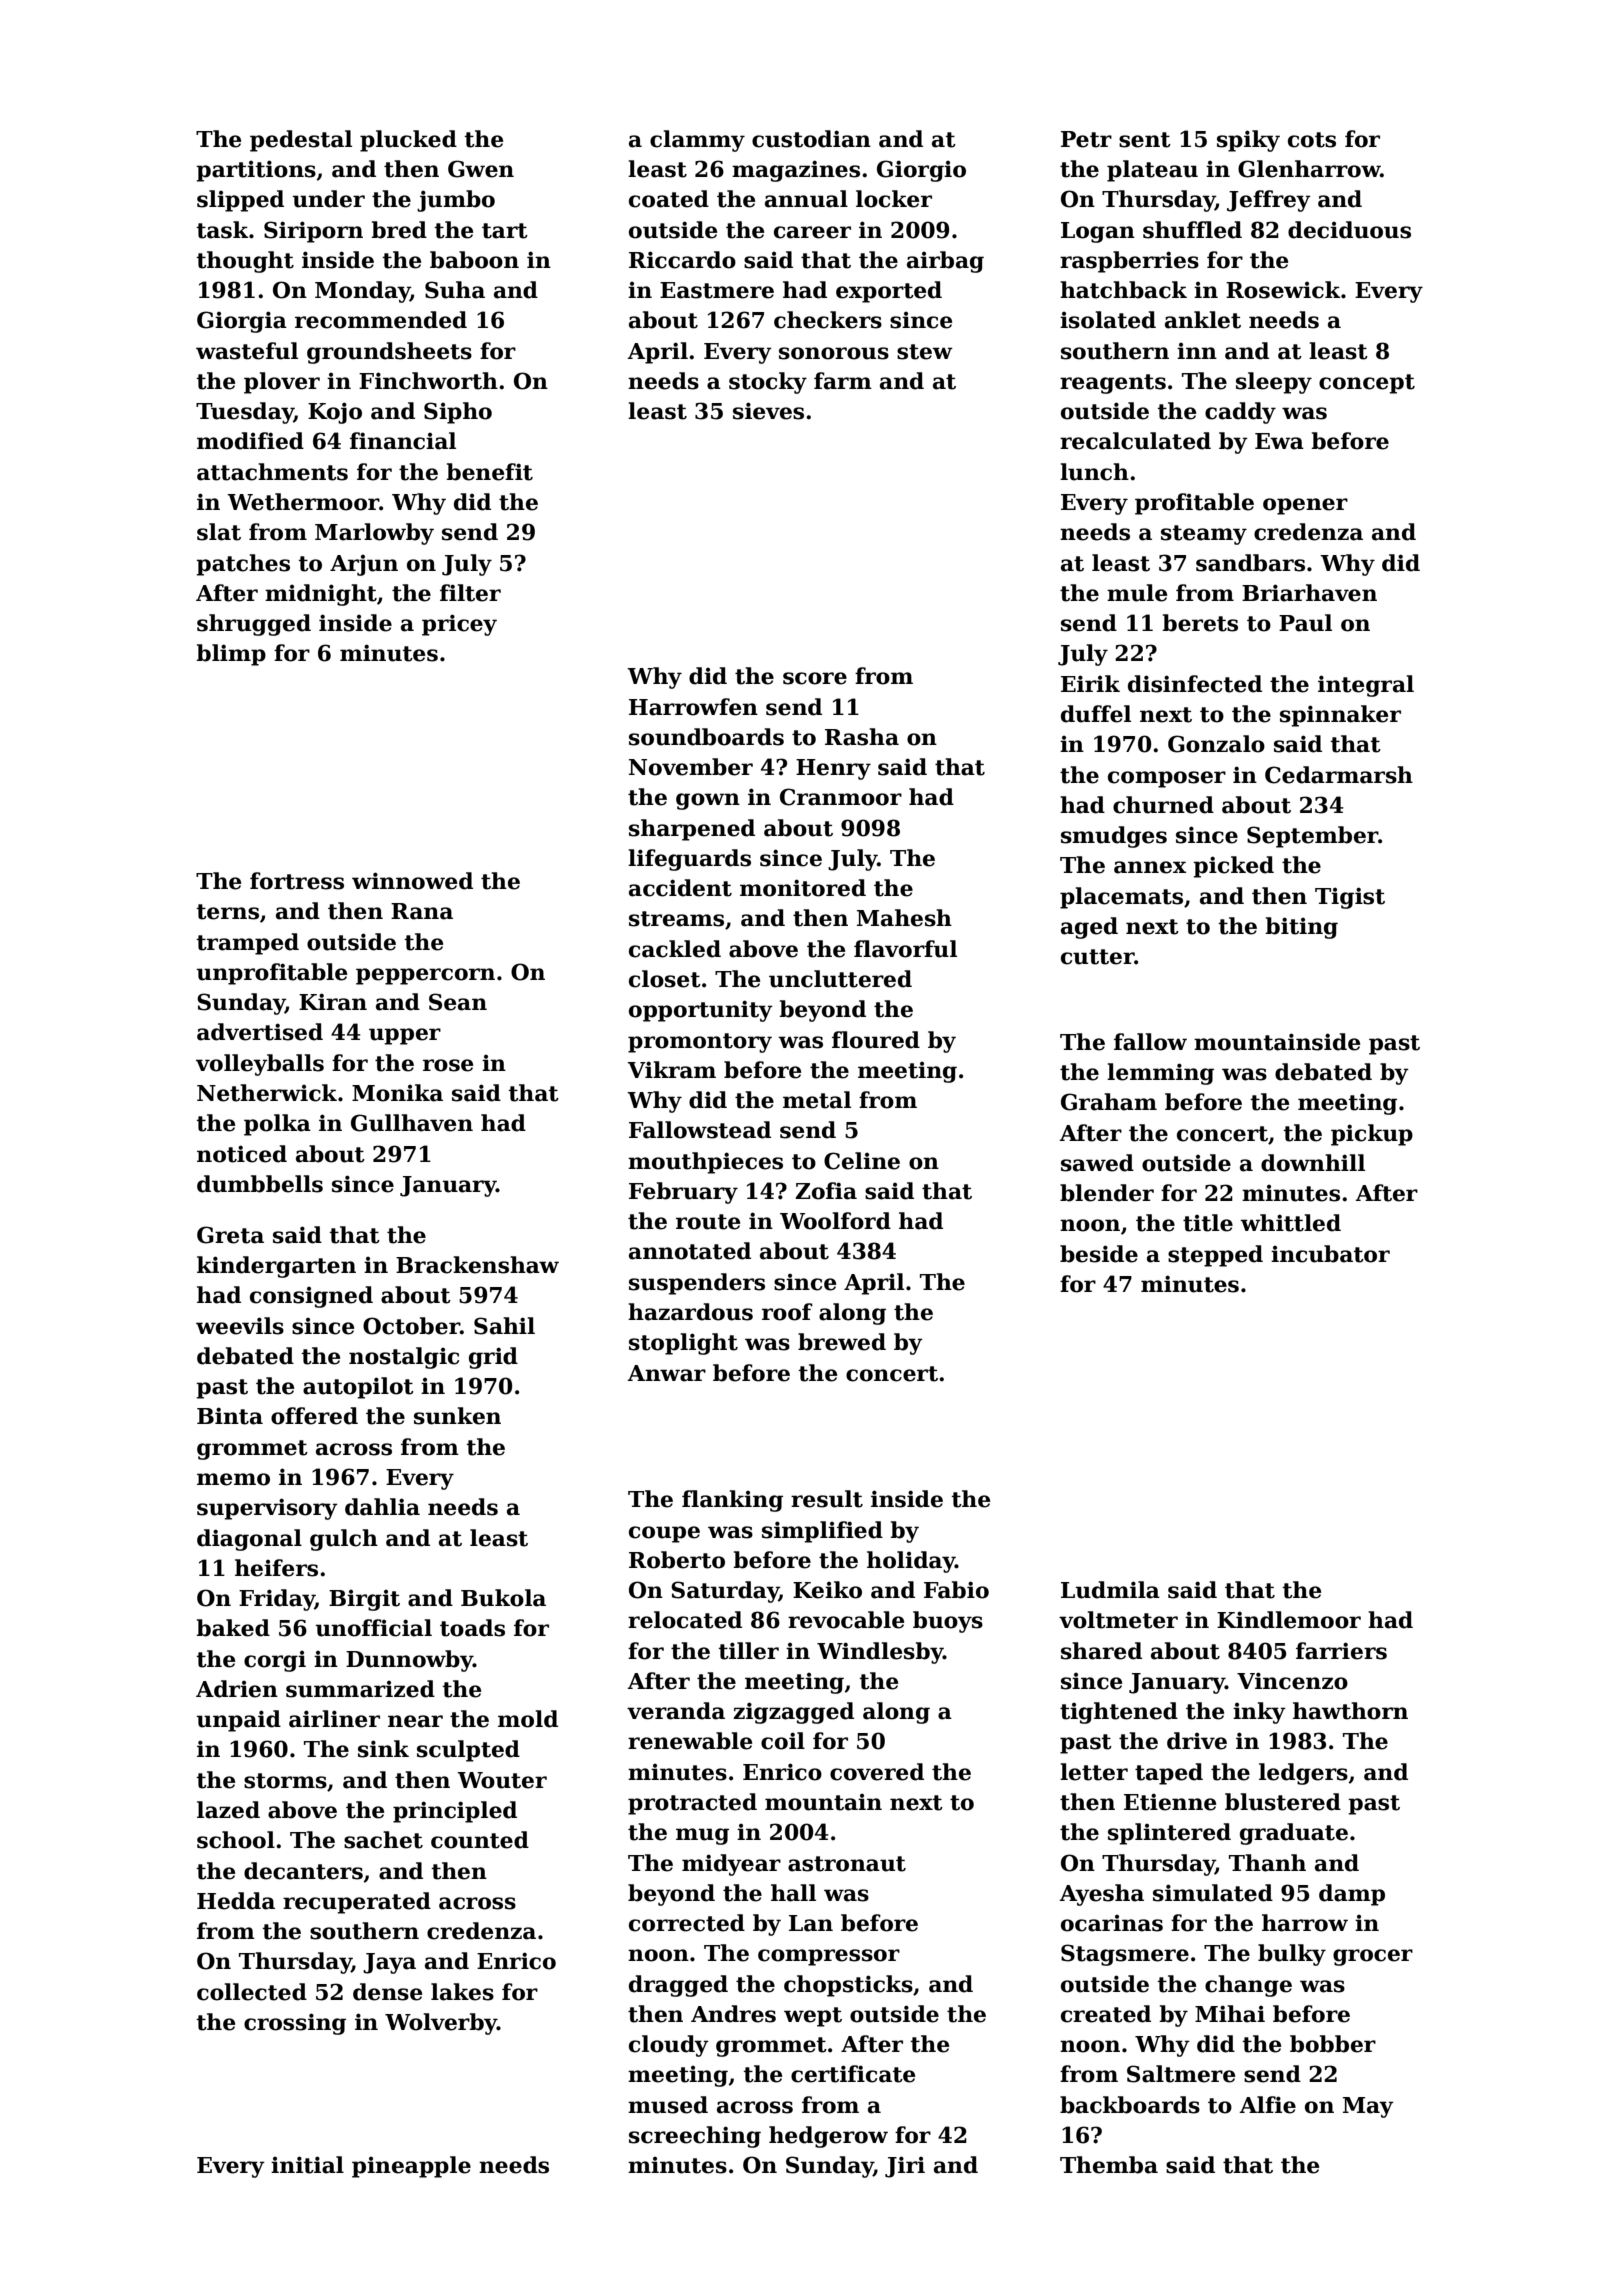 Image resolution: width=1620 pixels, height=2292 pixels. What do you see at coordinates (458, 413) in the page?
I see `Sipho` at bounding box center [458, 413].
